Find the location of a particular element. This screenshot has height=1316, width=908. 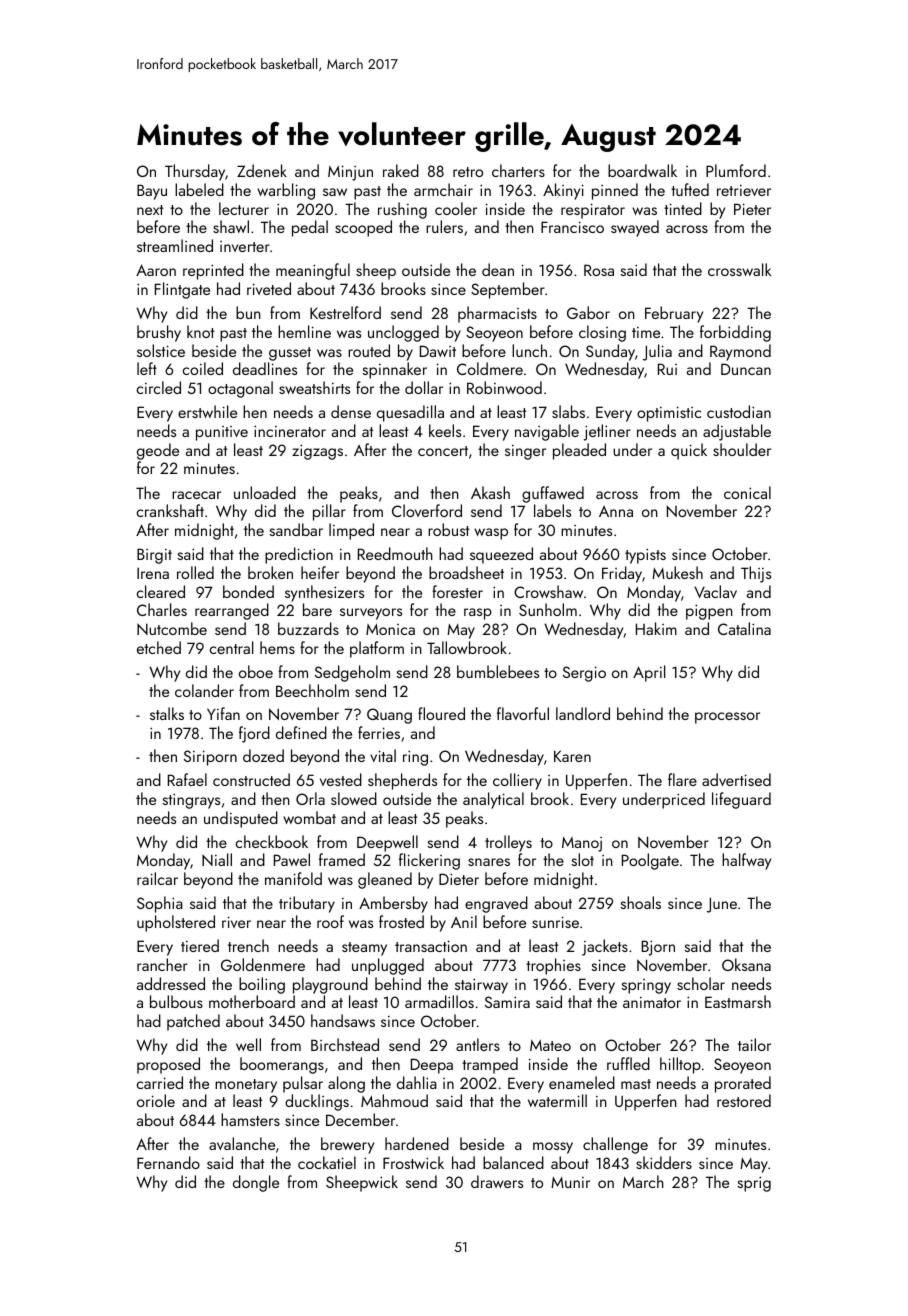

Anil is located at coordinates (464, 921).
